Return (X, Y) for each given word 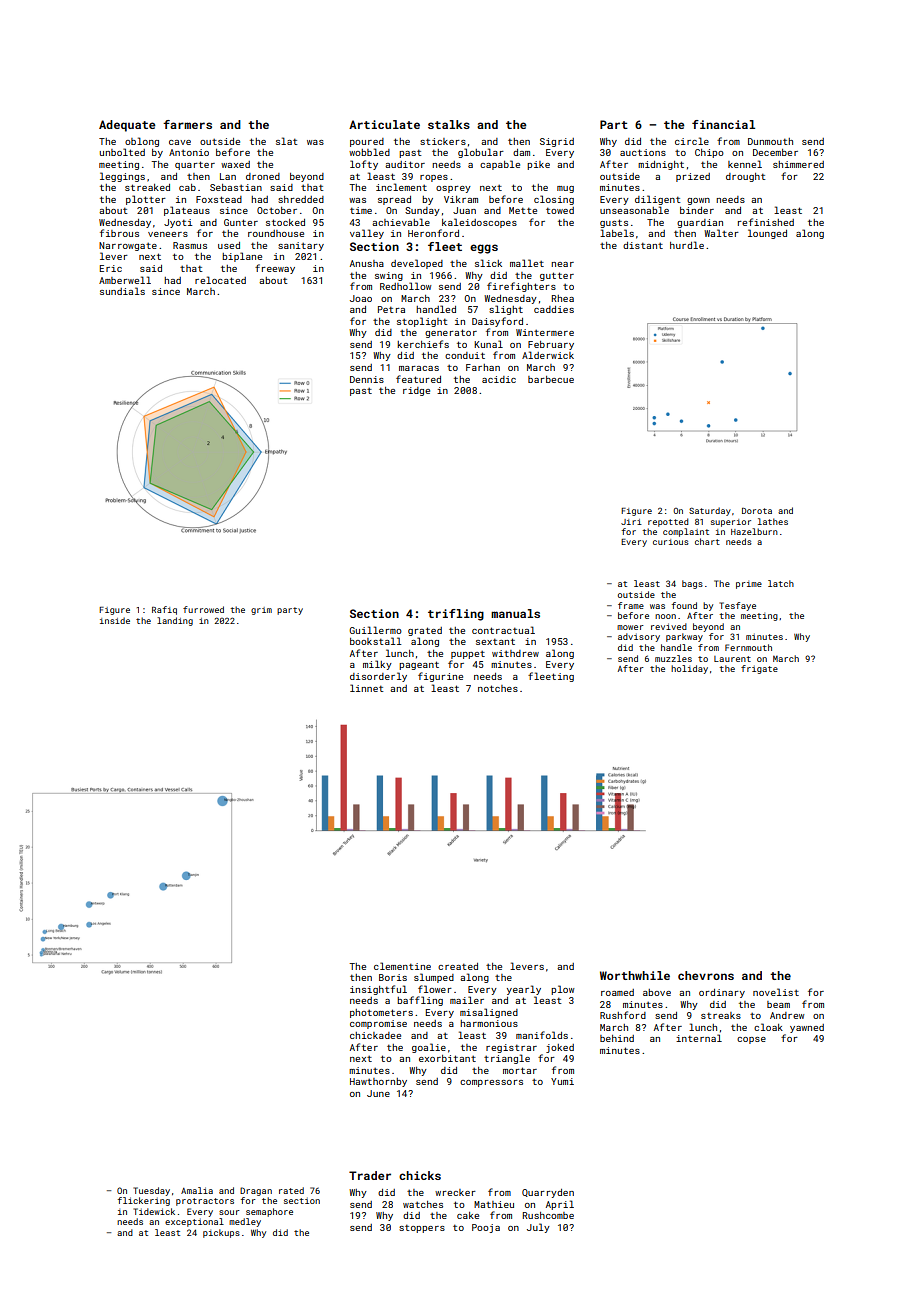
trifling (456, 615)
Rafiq (164, 610)
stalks (449, 124)
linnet (367, 688)
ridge (416, 391)
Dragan (256, 1191)
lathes (773, 521)
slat (287, 141)
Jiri (631, 522)
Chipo (709, 153)
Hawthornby (378, 1082)
